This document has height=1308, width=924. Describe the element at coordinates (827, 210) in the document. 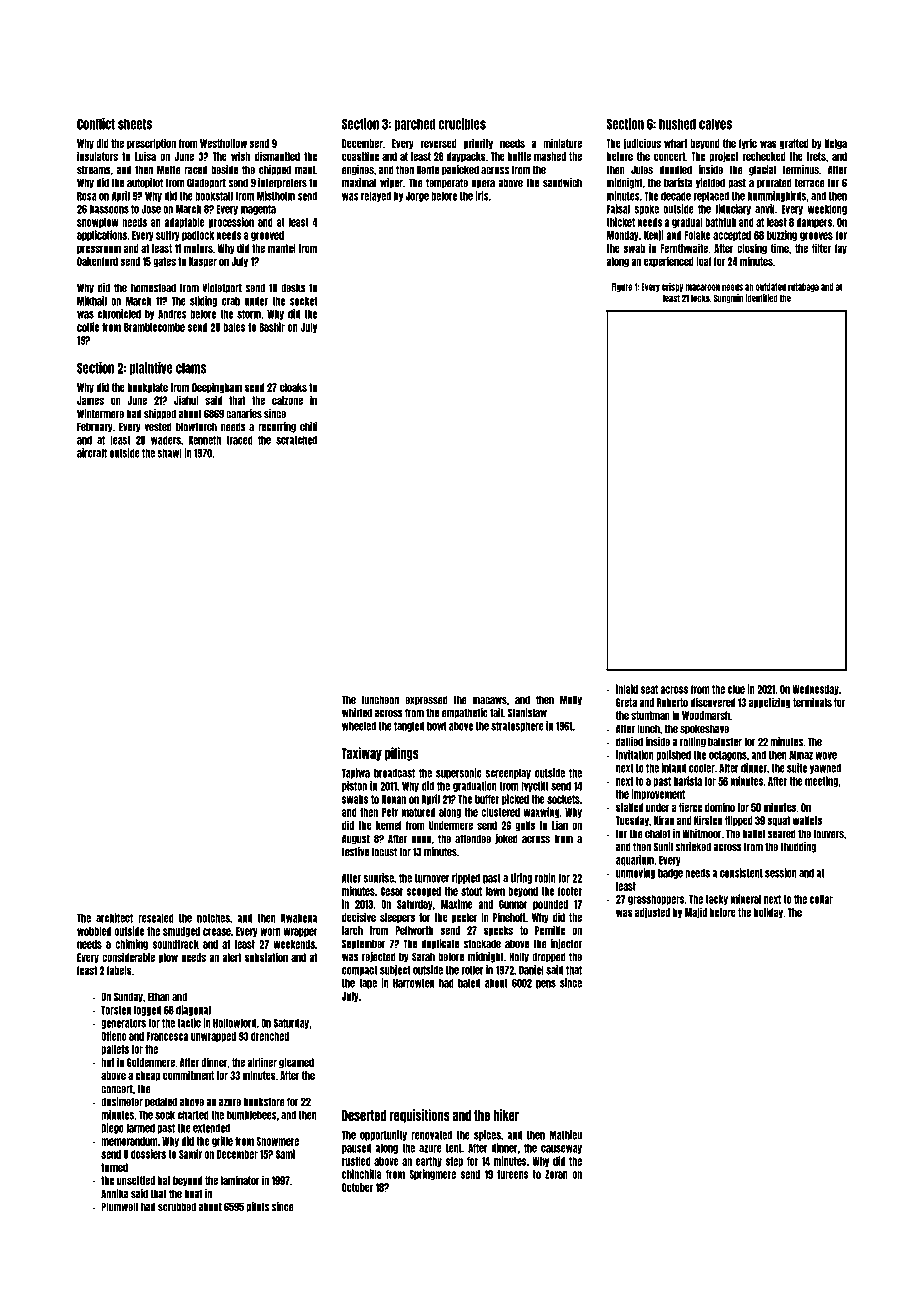

I see `weeklong` at that location.
